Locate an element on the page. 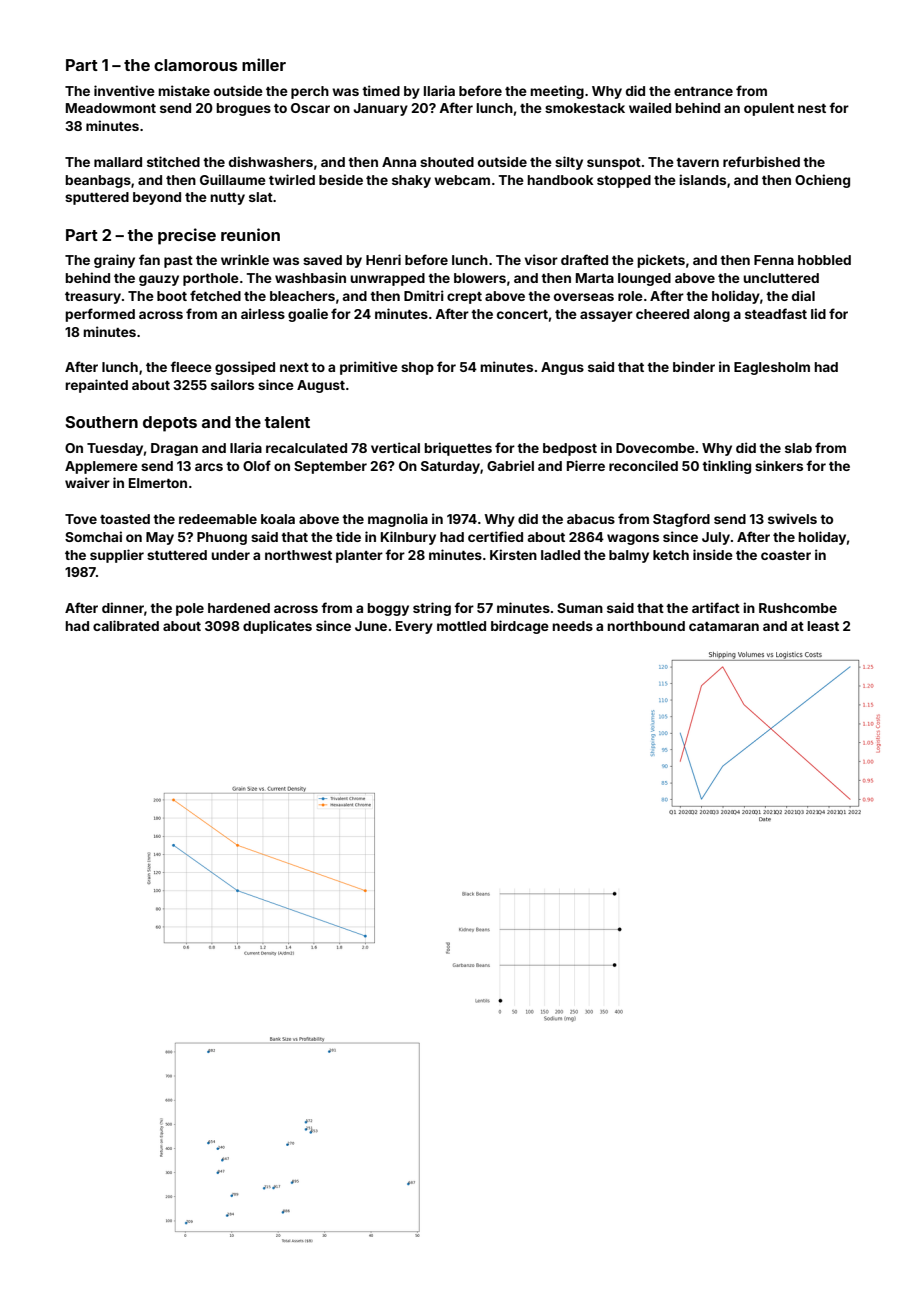 The height and width of the page is (1308, 924). calibrated is located at coordinates (126, 625).
